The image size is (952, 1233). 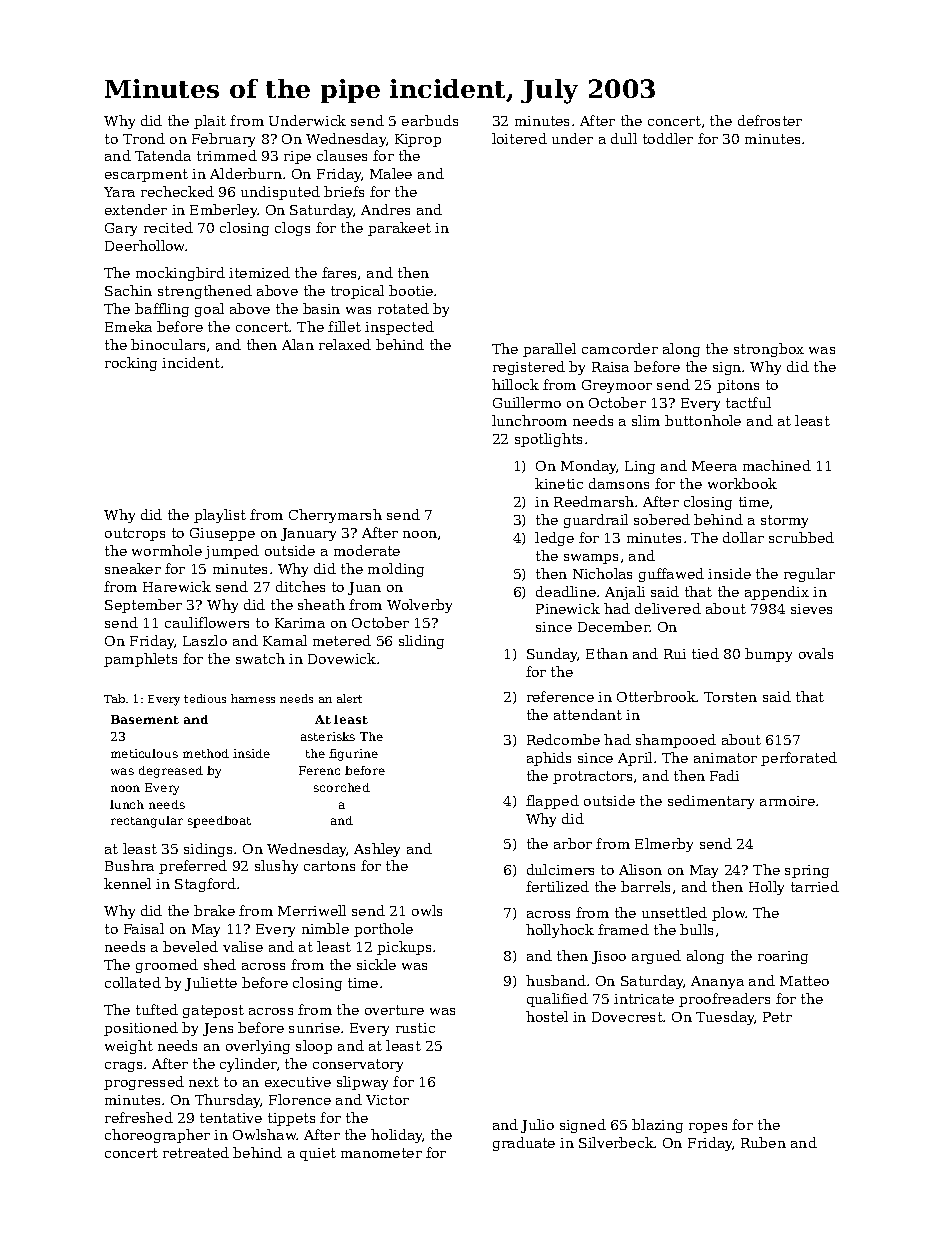 What do you see at coordinates (157, 1009) in the screenshot?
I see `tufted` at bounding box center [157, 1009].
